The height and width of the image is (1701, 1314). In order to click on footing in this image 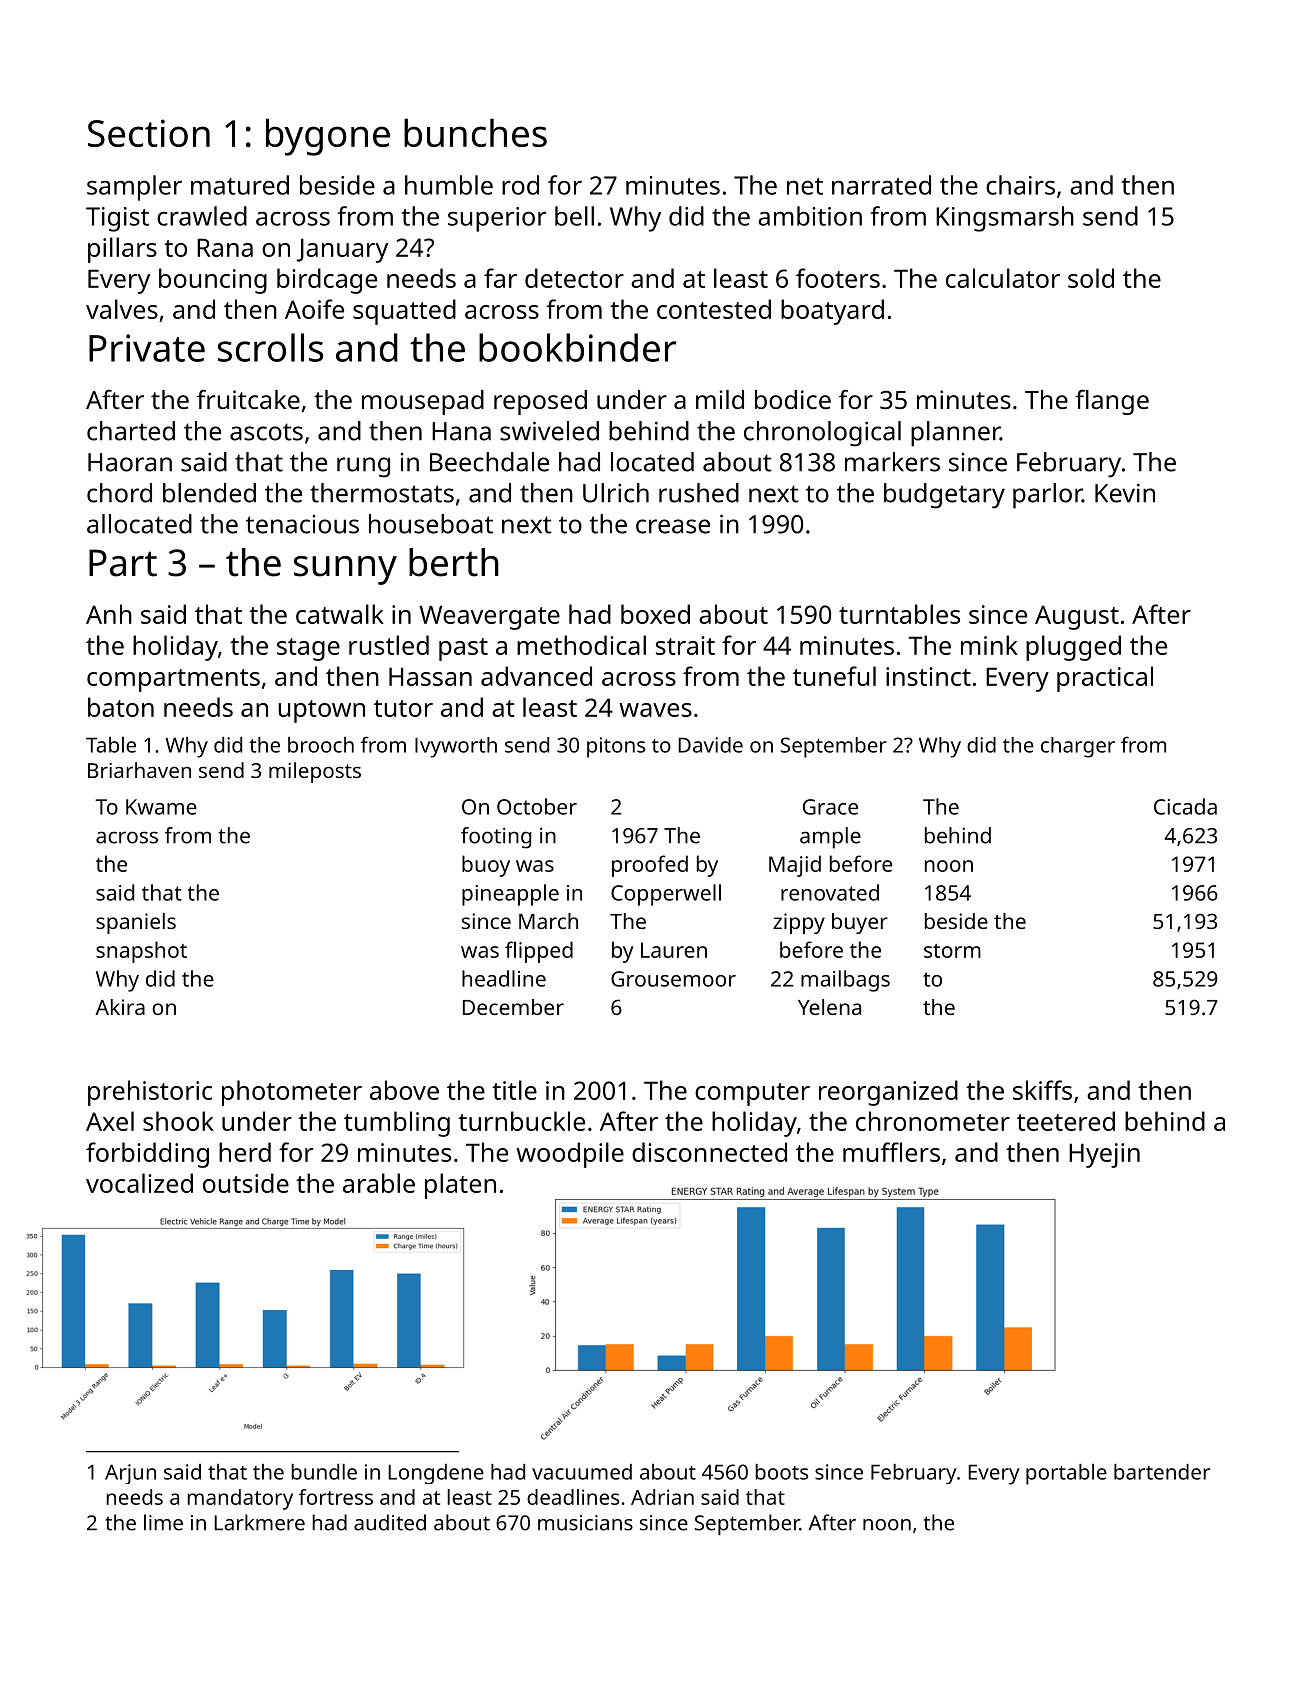, I will do `click(496, 838)`.
